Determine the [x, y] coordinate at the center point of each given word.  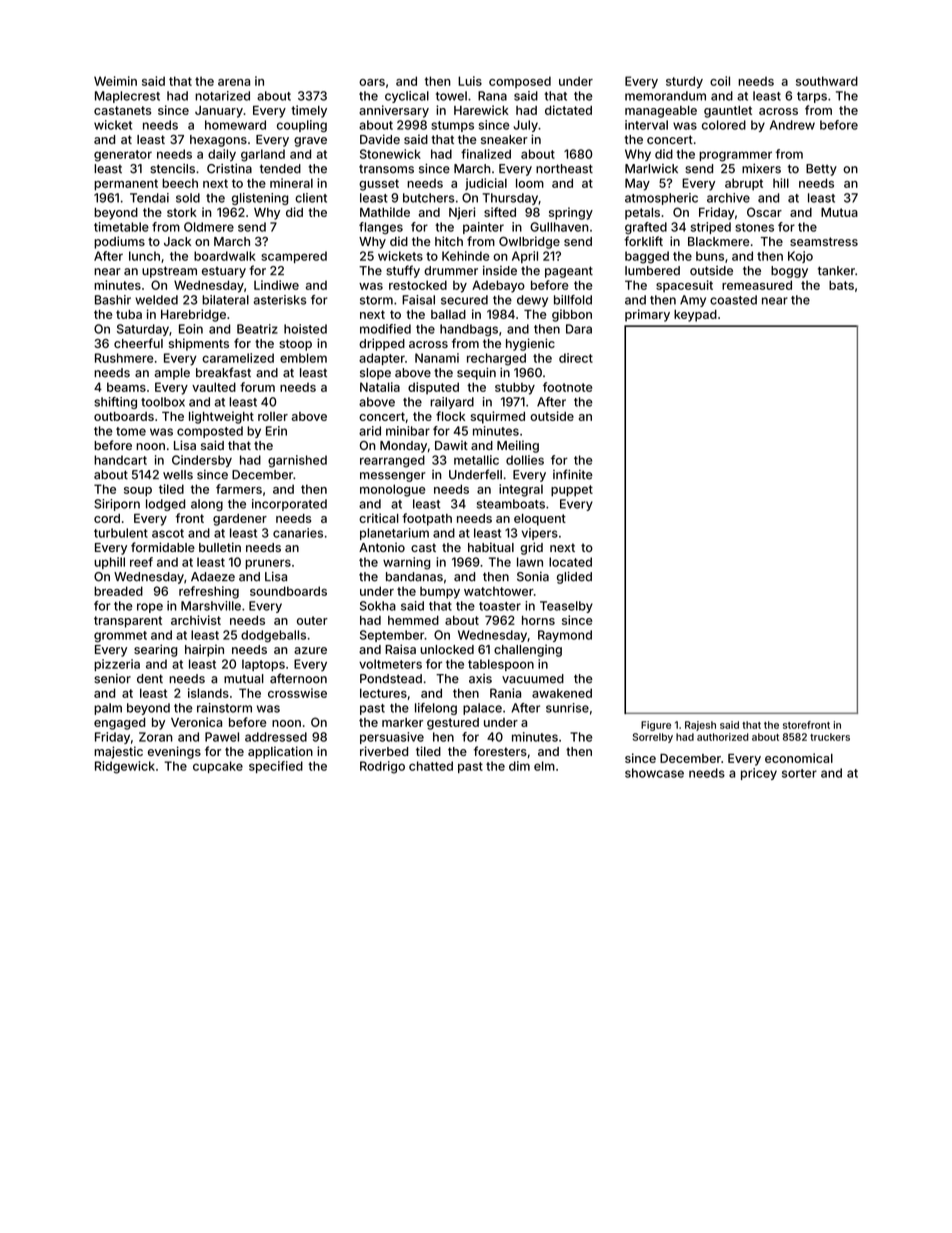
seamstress [824, 241]
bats [841, 285]
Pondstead [391, 679]
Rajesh [700, 726]
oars [372, 82]
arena [234, 82]
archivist [196, 620]
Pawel [222, 737]
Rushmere [124, 358]
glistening [260, 199]
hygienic [530, 344]
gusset [379, 185]
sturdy [684, 82]
